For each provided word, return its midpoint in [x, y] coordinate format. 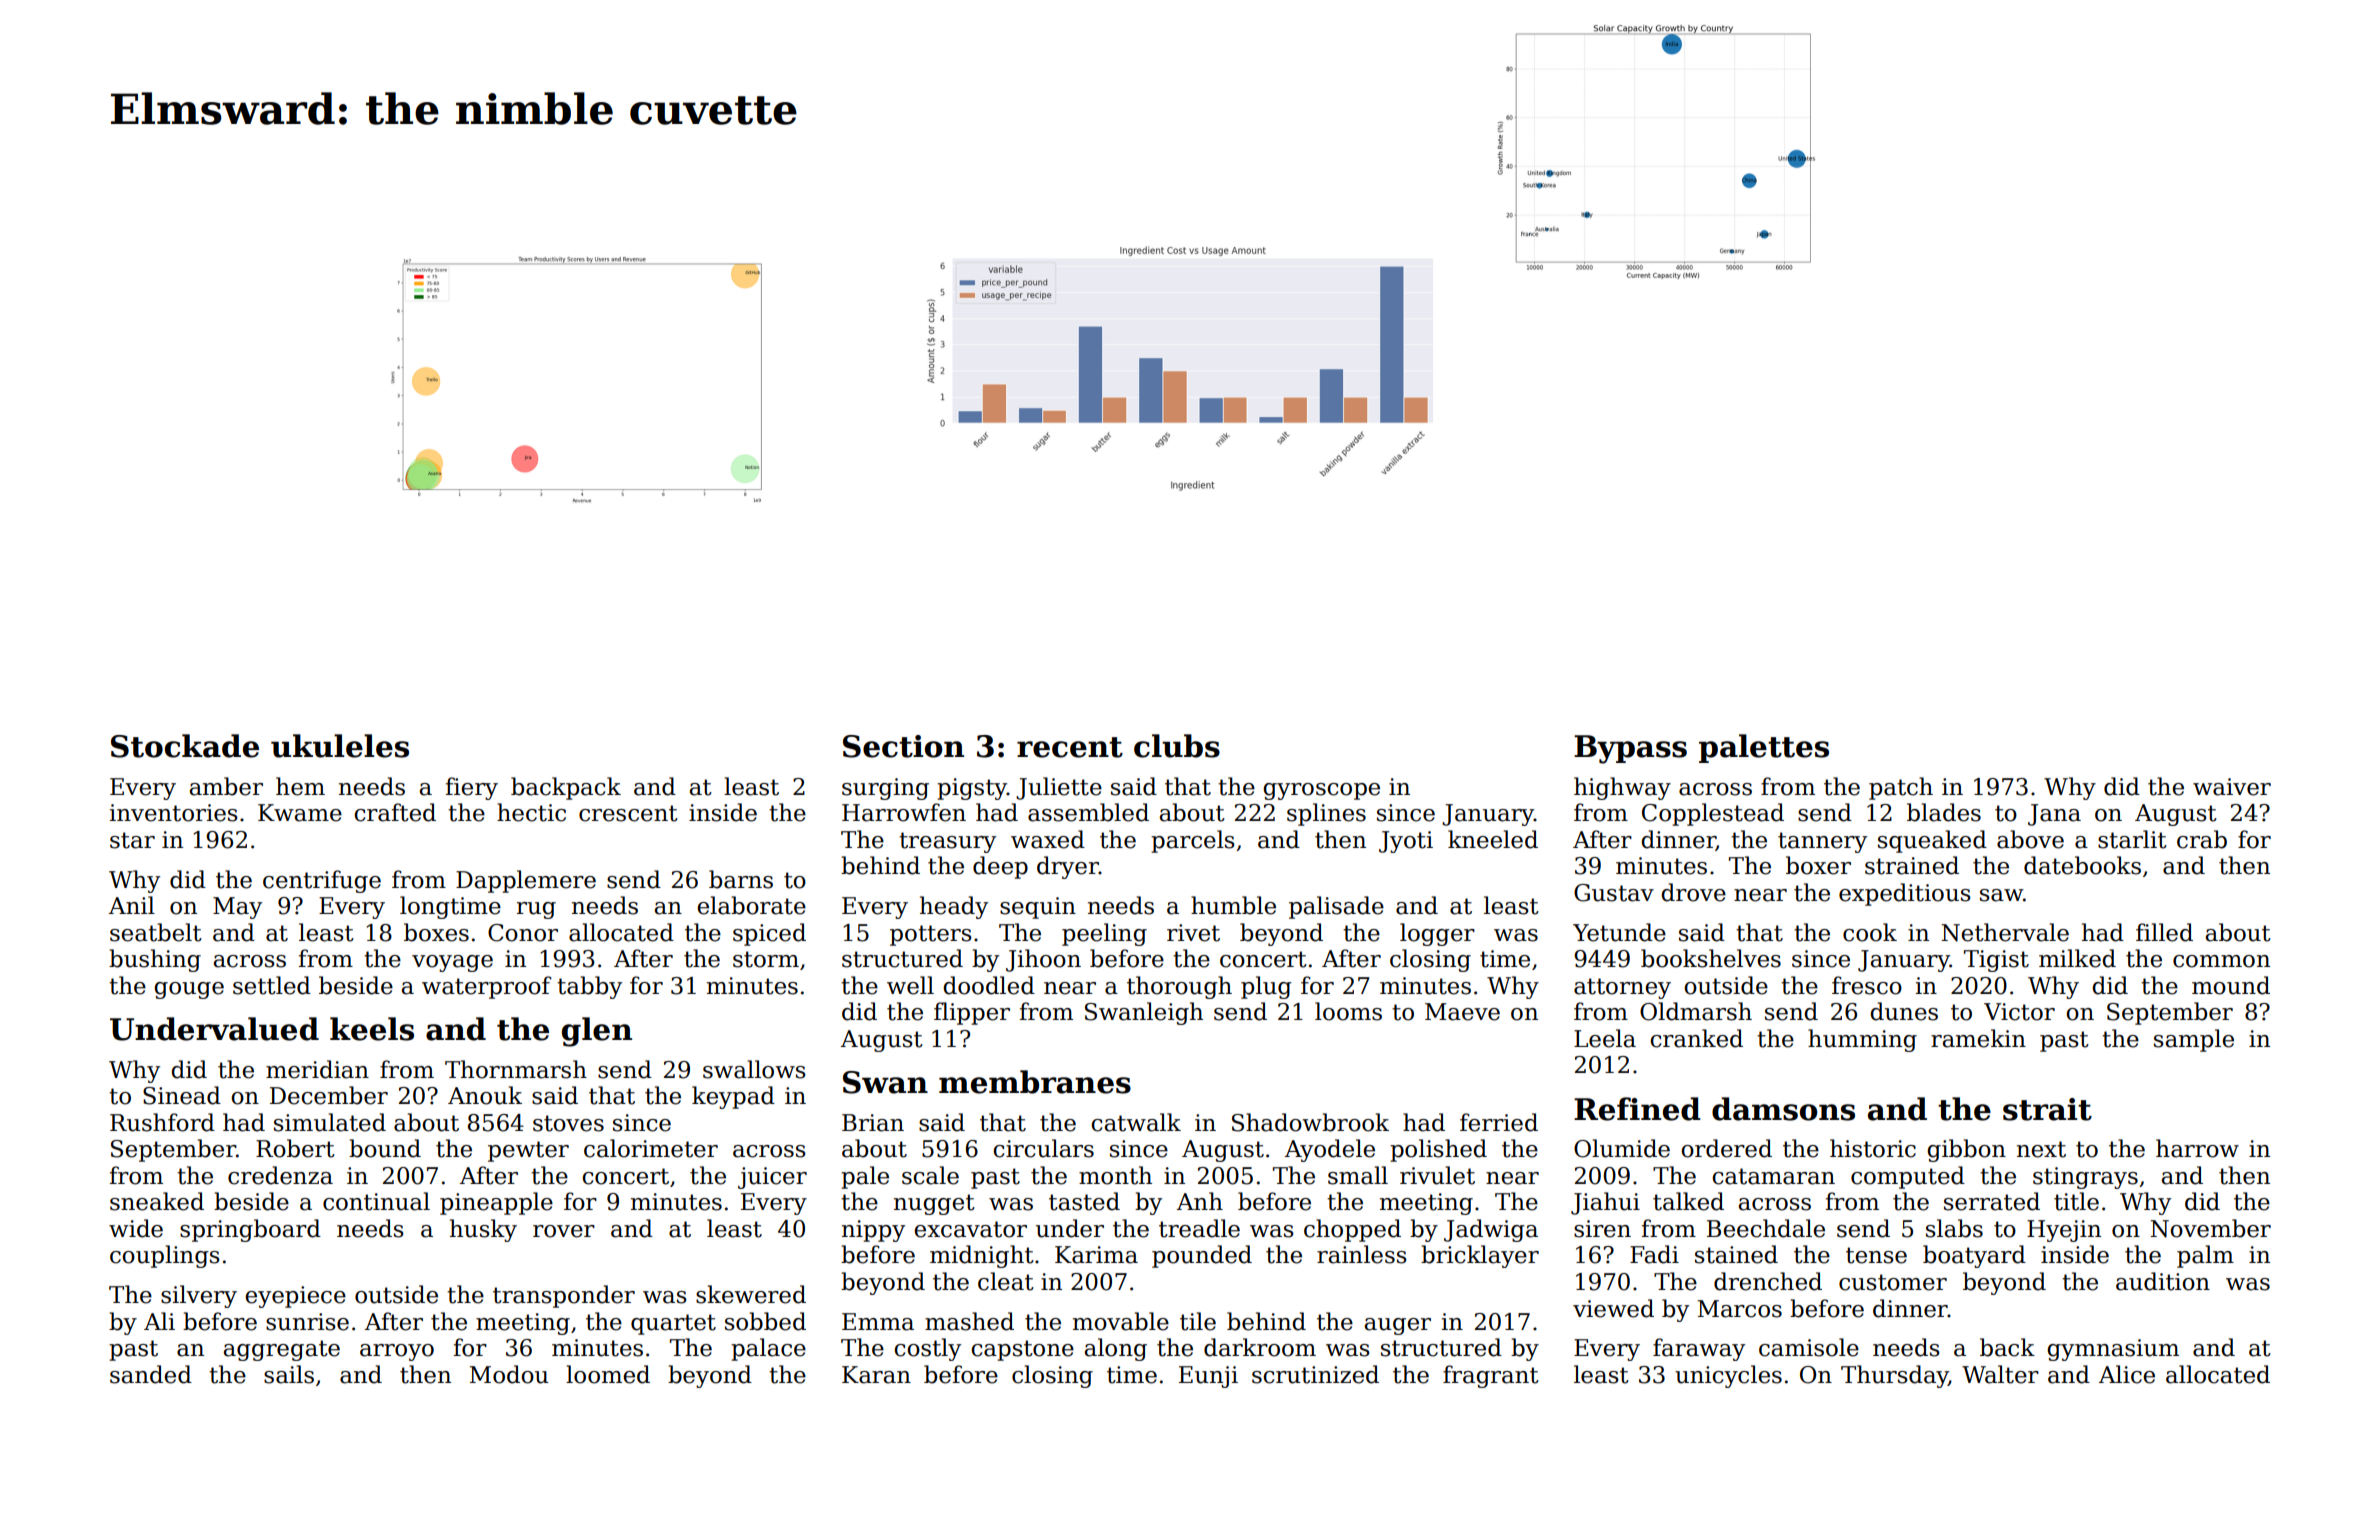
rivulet [1437, 1175]
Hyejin [2064, 1231]
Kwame [300, 813]
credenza [280, 1175]
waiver [2232, 787]
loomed [608, 1374]
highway [1622, 788]
